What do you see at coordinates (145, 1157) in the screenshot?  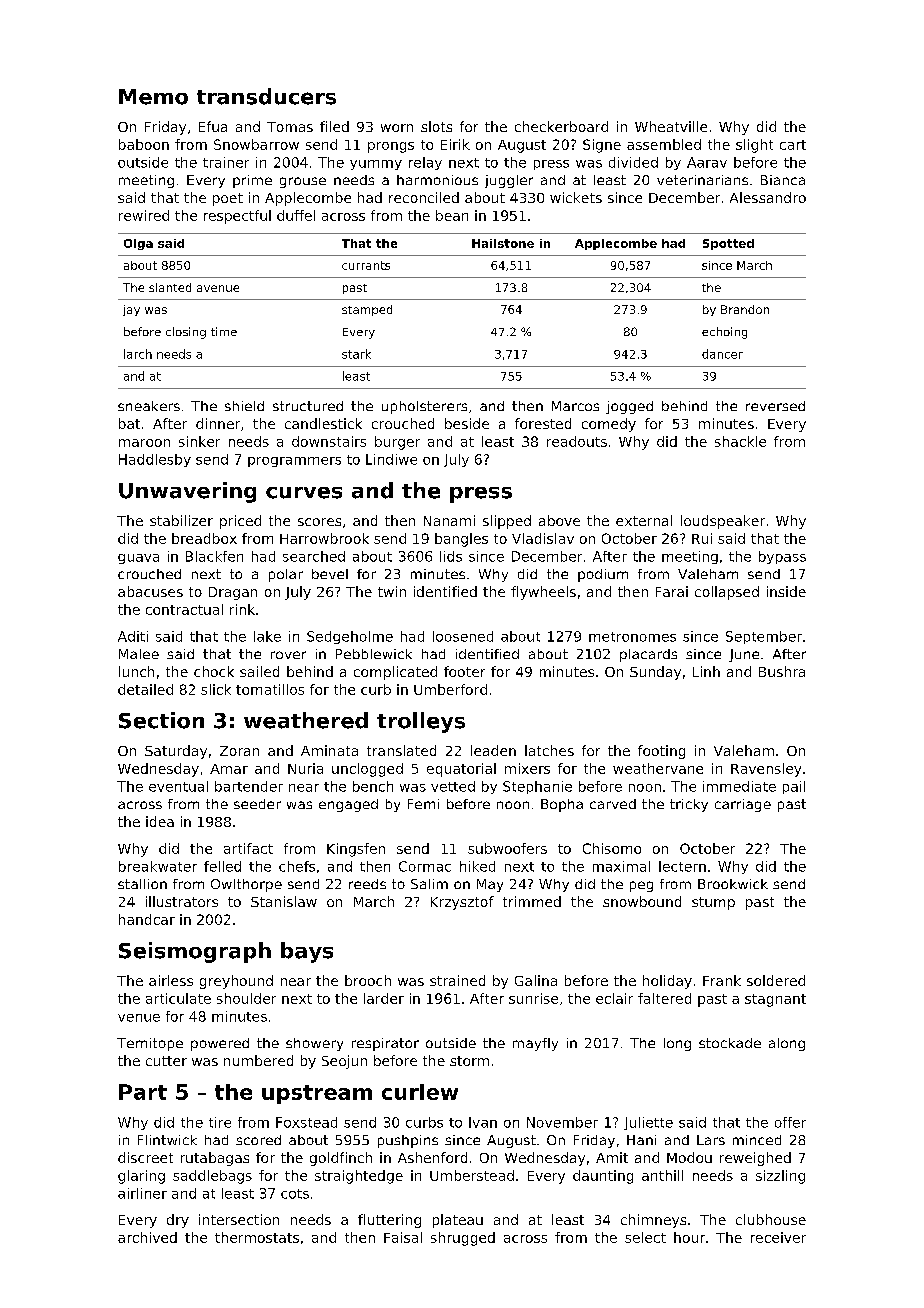 I see `discreet` at bounding box center [145, 1157].
